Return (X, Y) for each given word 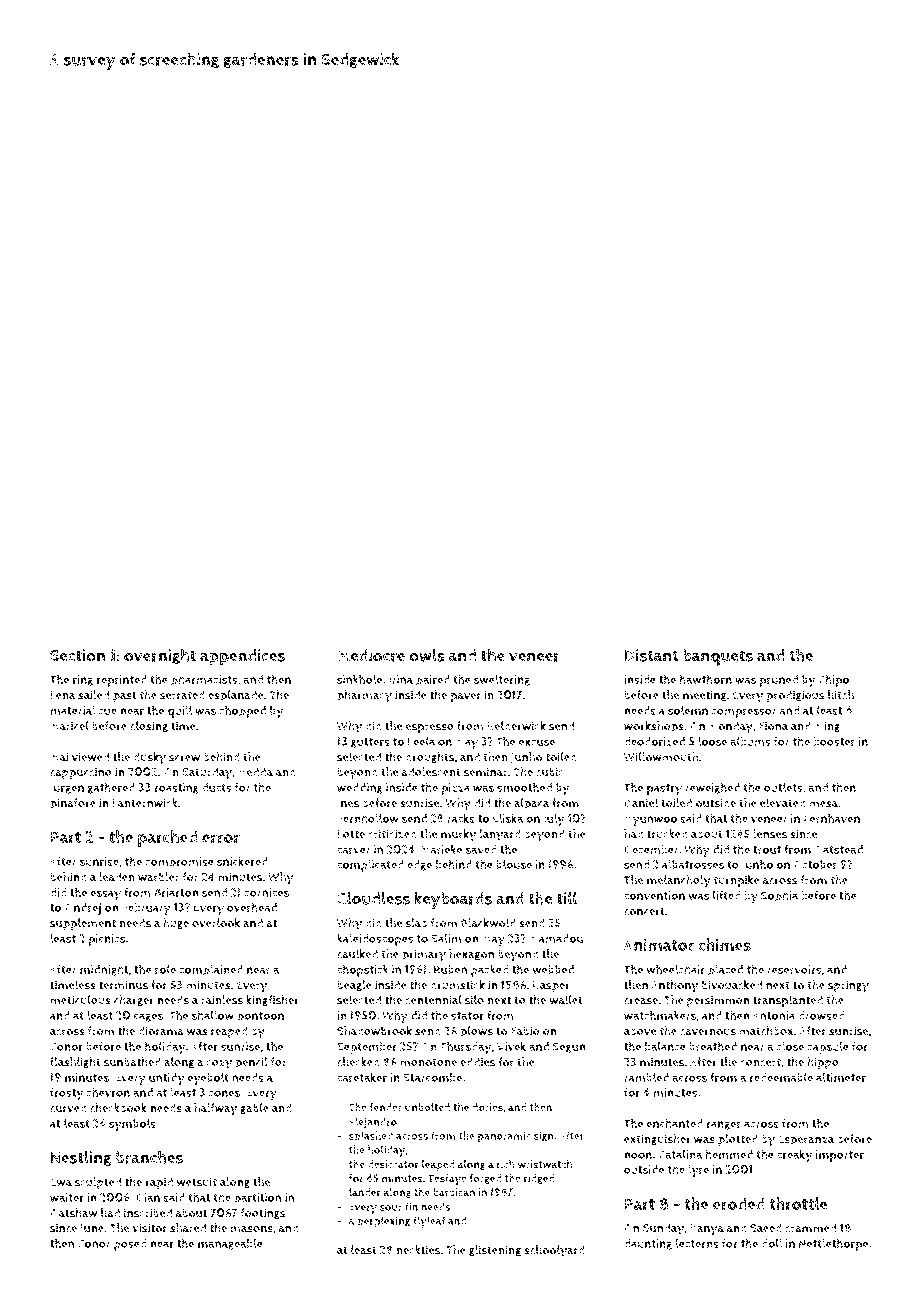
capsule (828, 1047)
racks (461, 818)
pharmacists (204, 680)
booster (834, 741)
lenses (770, 834)
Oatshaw (73, 1213)
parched (167, 838)
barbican (454, 1192)
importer (840, 1156)
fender (386, 1107)
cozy (219, 1065)
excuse (537, 742)
